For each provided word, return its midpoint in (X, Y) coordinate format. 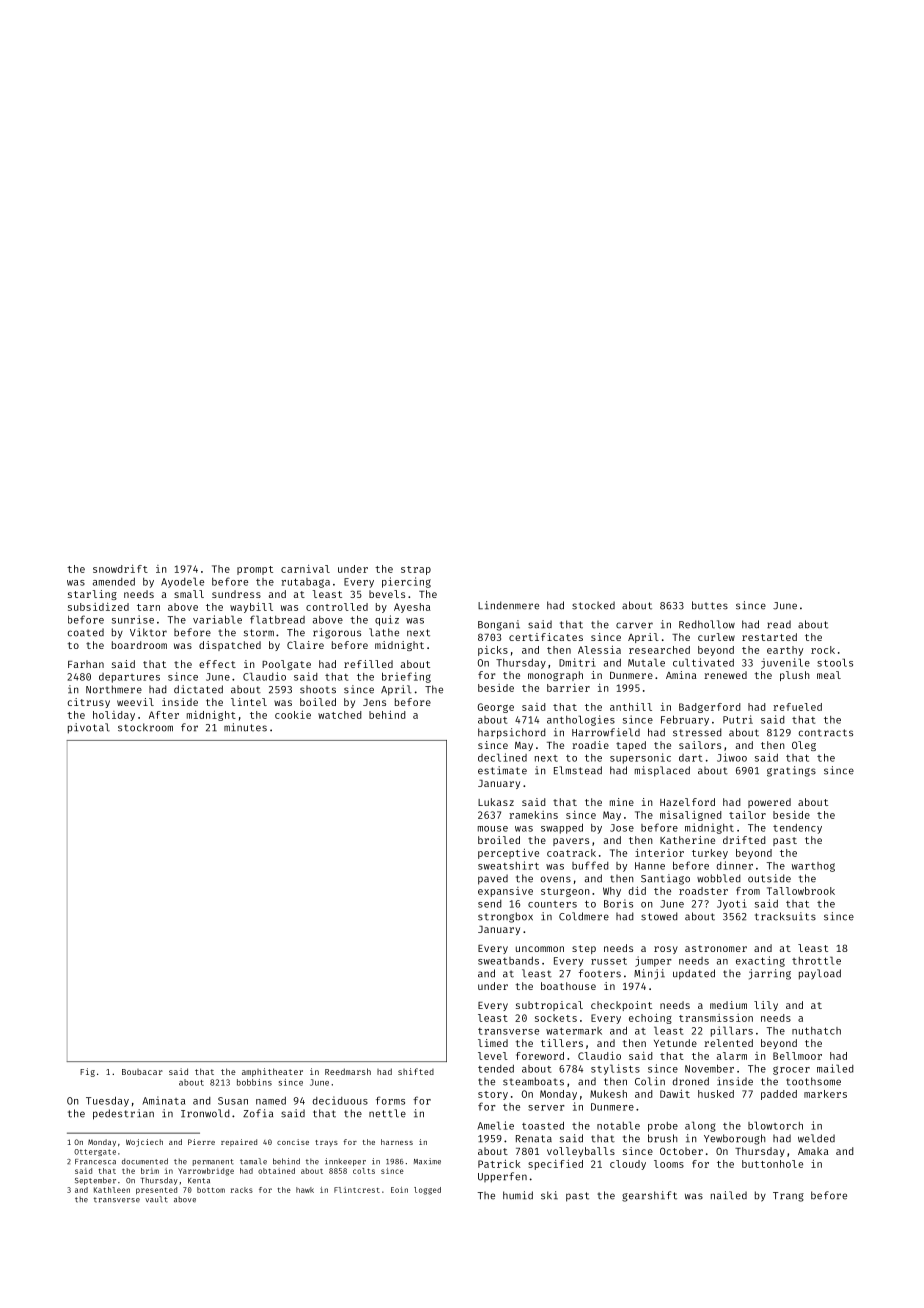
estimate (502, 770)
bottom (211, 1190)
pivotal (89, 728)
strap (416, 570)
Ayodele (182, 582)
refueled (797, 707)
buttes (710, 605)
